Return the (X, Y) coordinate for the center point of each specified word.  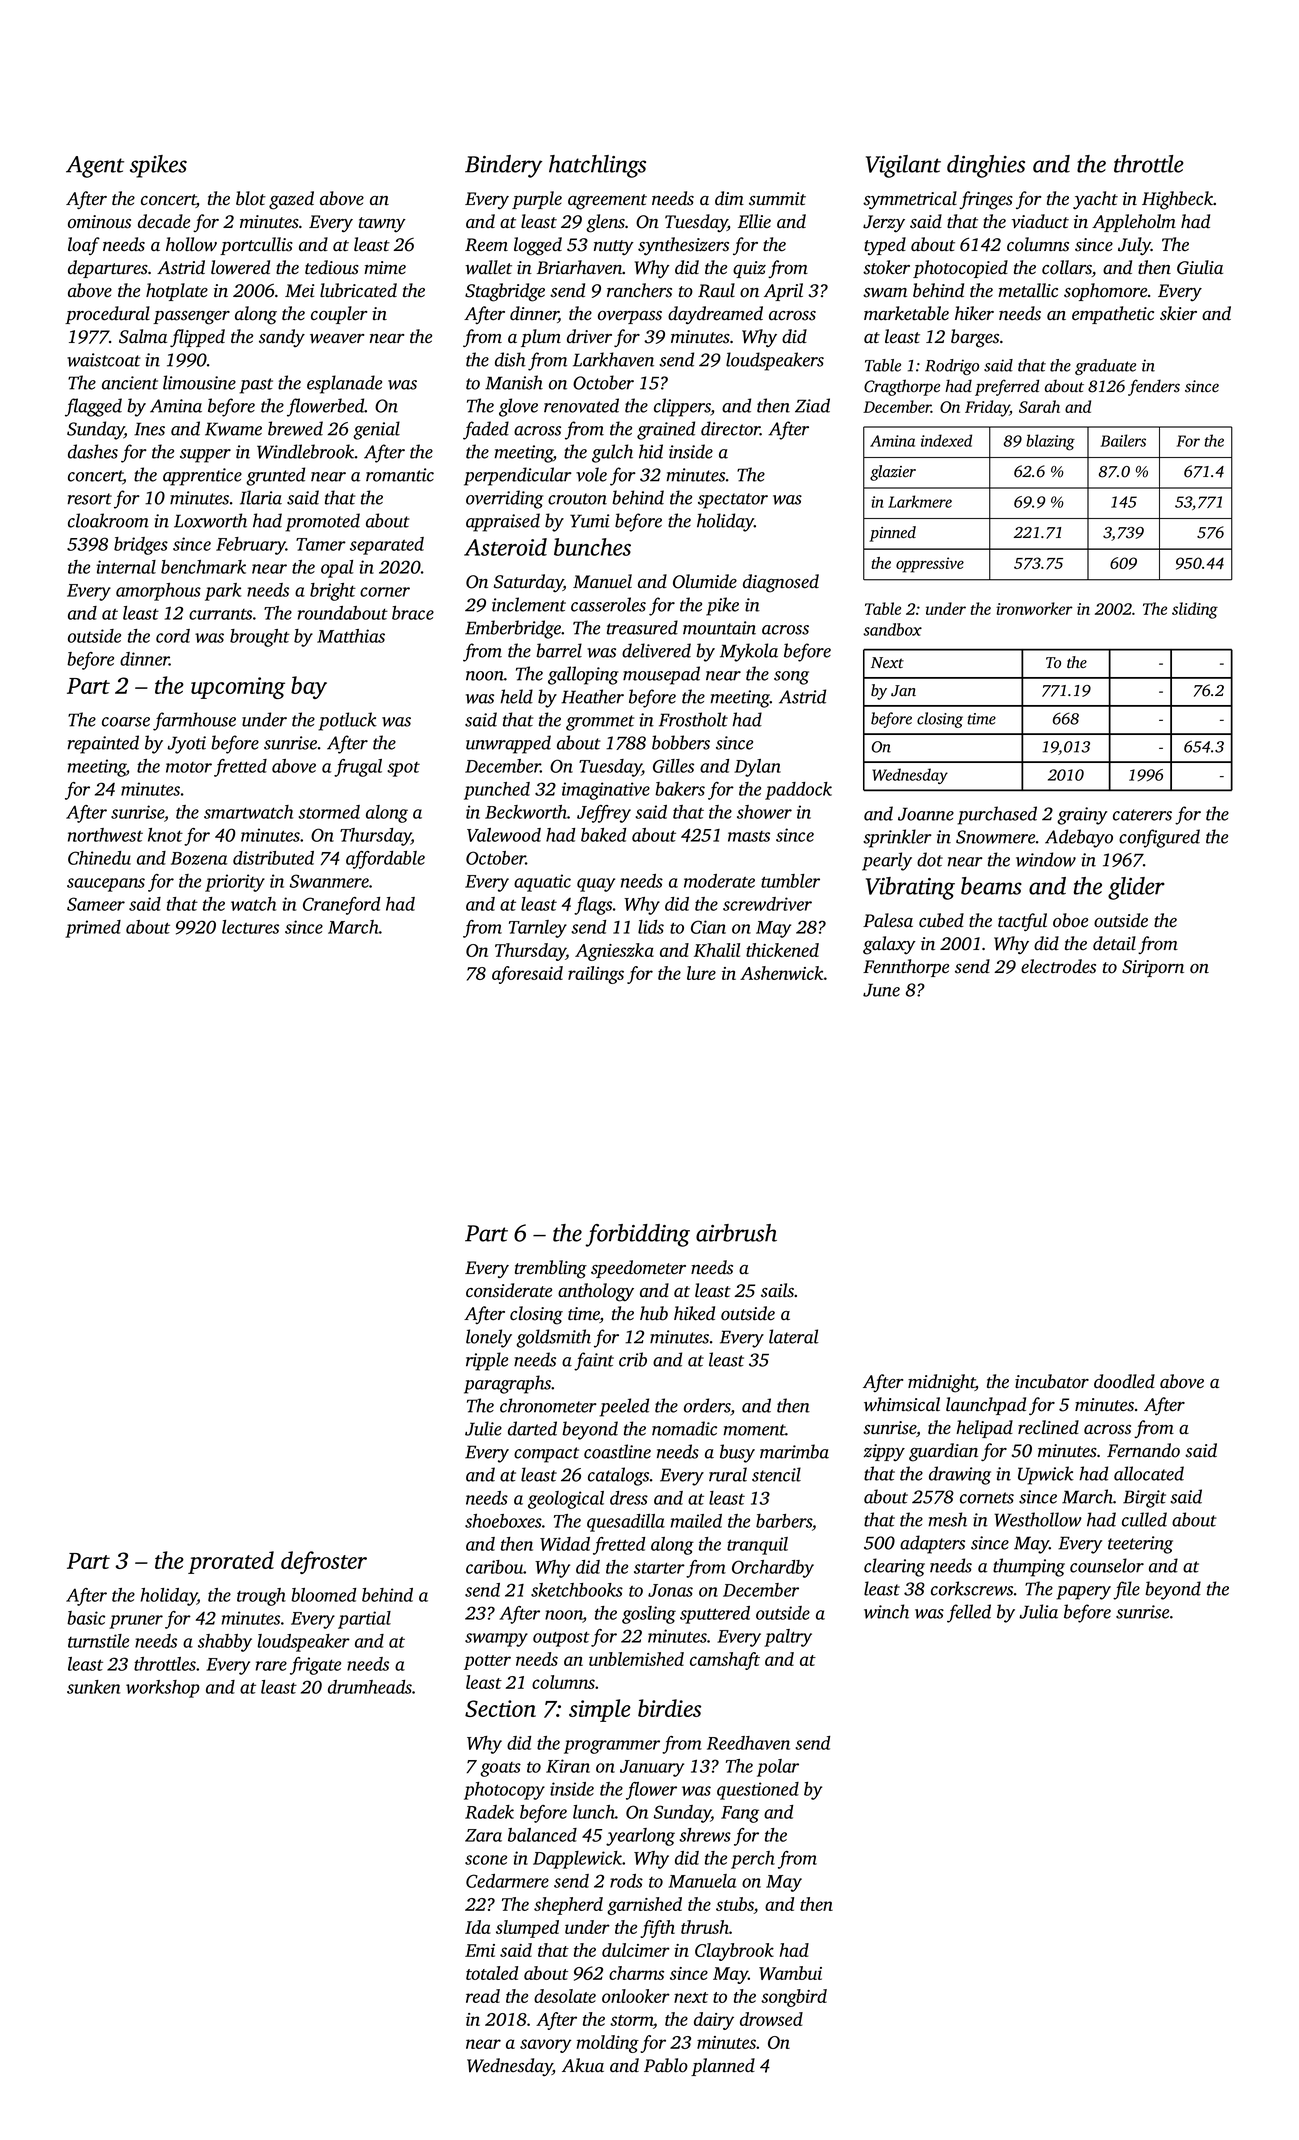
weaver (337, 339)
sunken (94, 1687)
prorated (231, 1562)
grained (666, 430)
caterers (1142, 815)
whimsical (902, 1404)
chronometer (548, 1405)
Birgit (1144, 1499)
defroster (324, 1562)
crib (633, 1359)
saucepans (106, 885)
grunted (275, 476)
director (730, 428)
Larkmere (920, 501)
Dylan (757, 768)
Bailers (1123, 440)
